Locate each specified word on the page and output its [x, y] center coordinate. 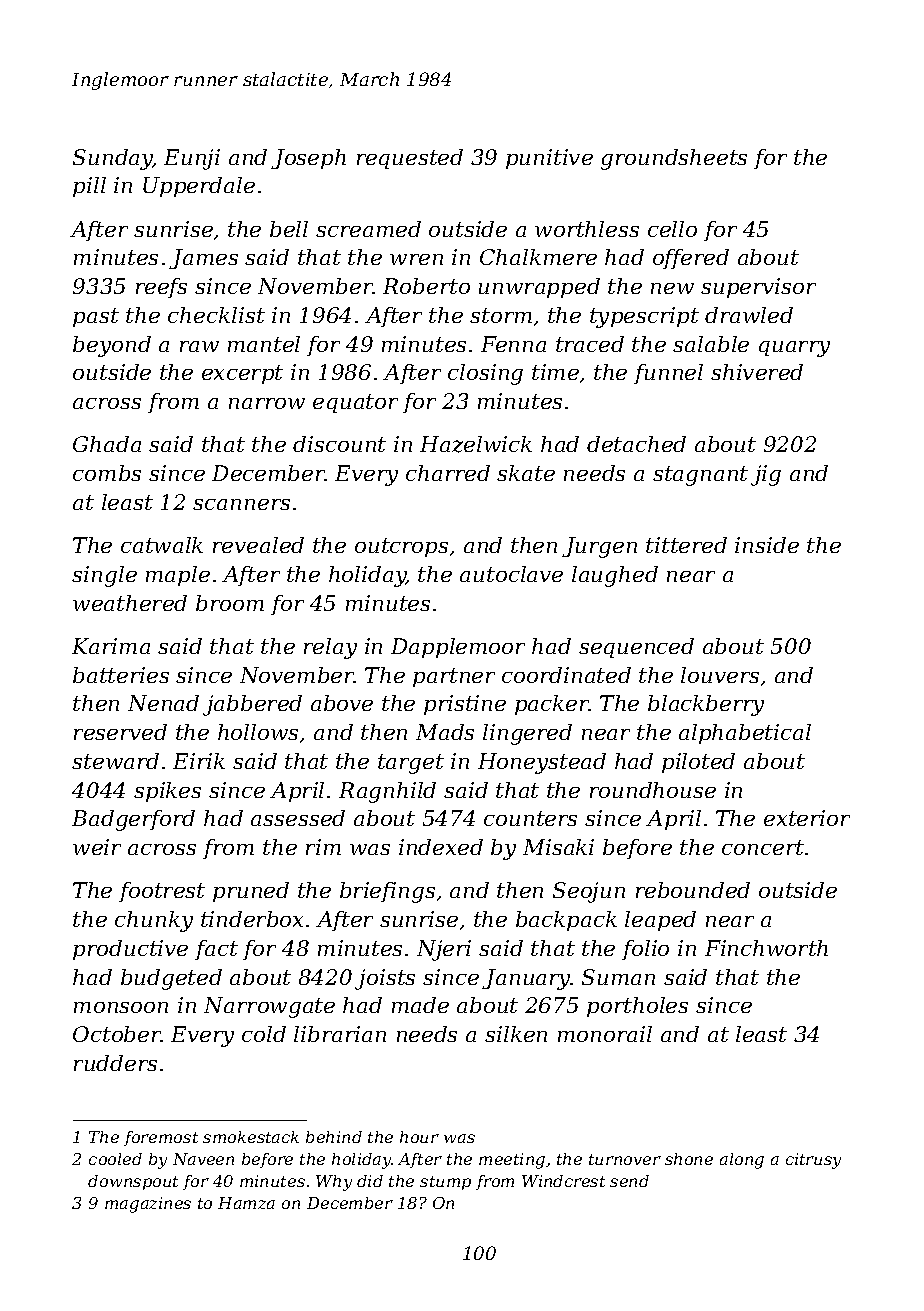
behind [334, 1137]
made [420, 1005]
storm [501, 315]
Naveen [203, 1159]
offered [691, 259]
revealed [258, 545]
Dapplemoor [458, 648]
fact [216, 950]
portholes [637, 1007]
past [96, 317]
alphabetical [745, 734]
